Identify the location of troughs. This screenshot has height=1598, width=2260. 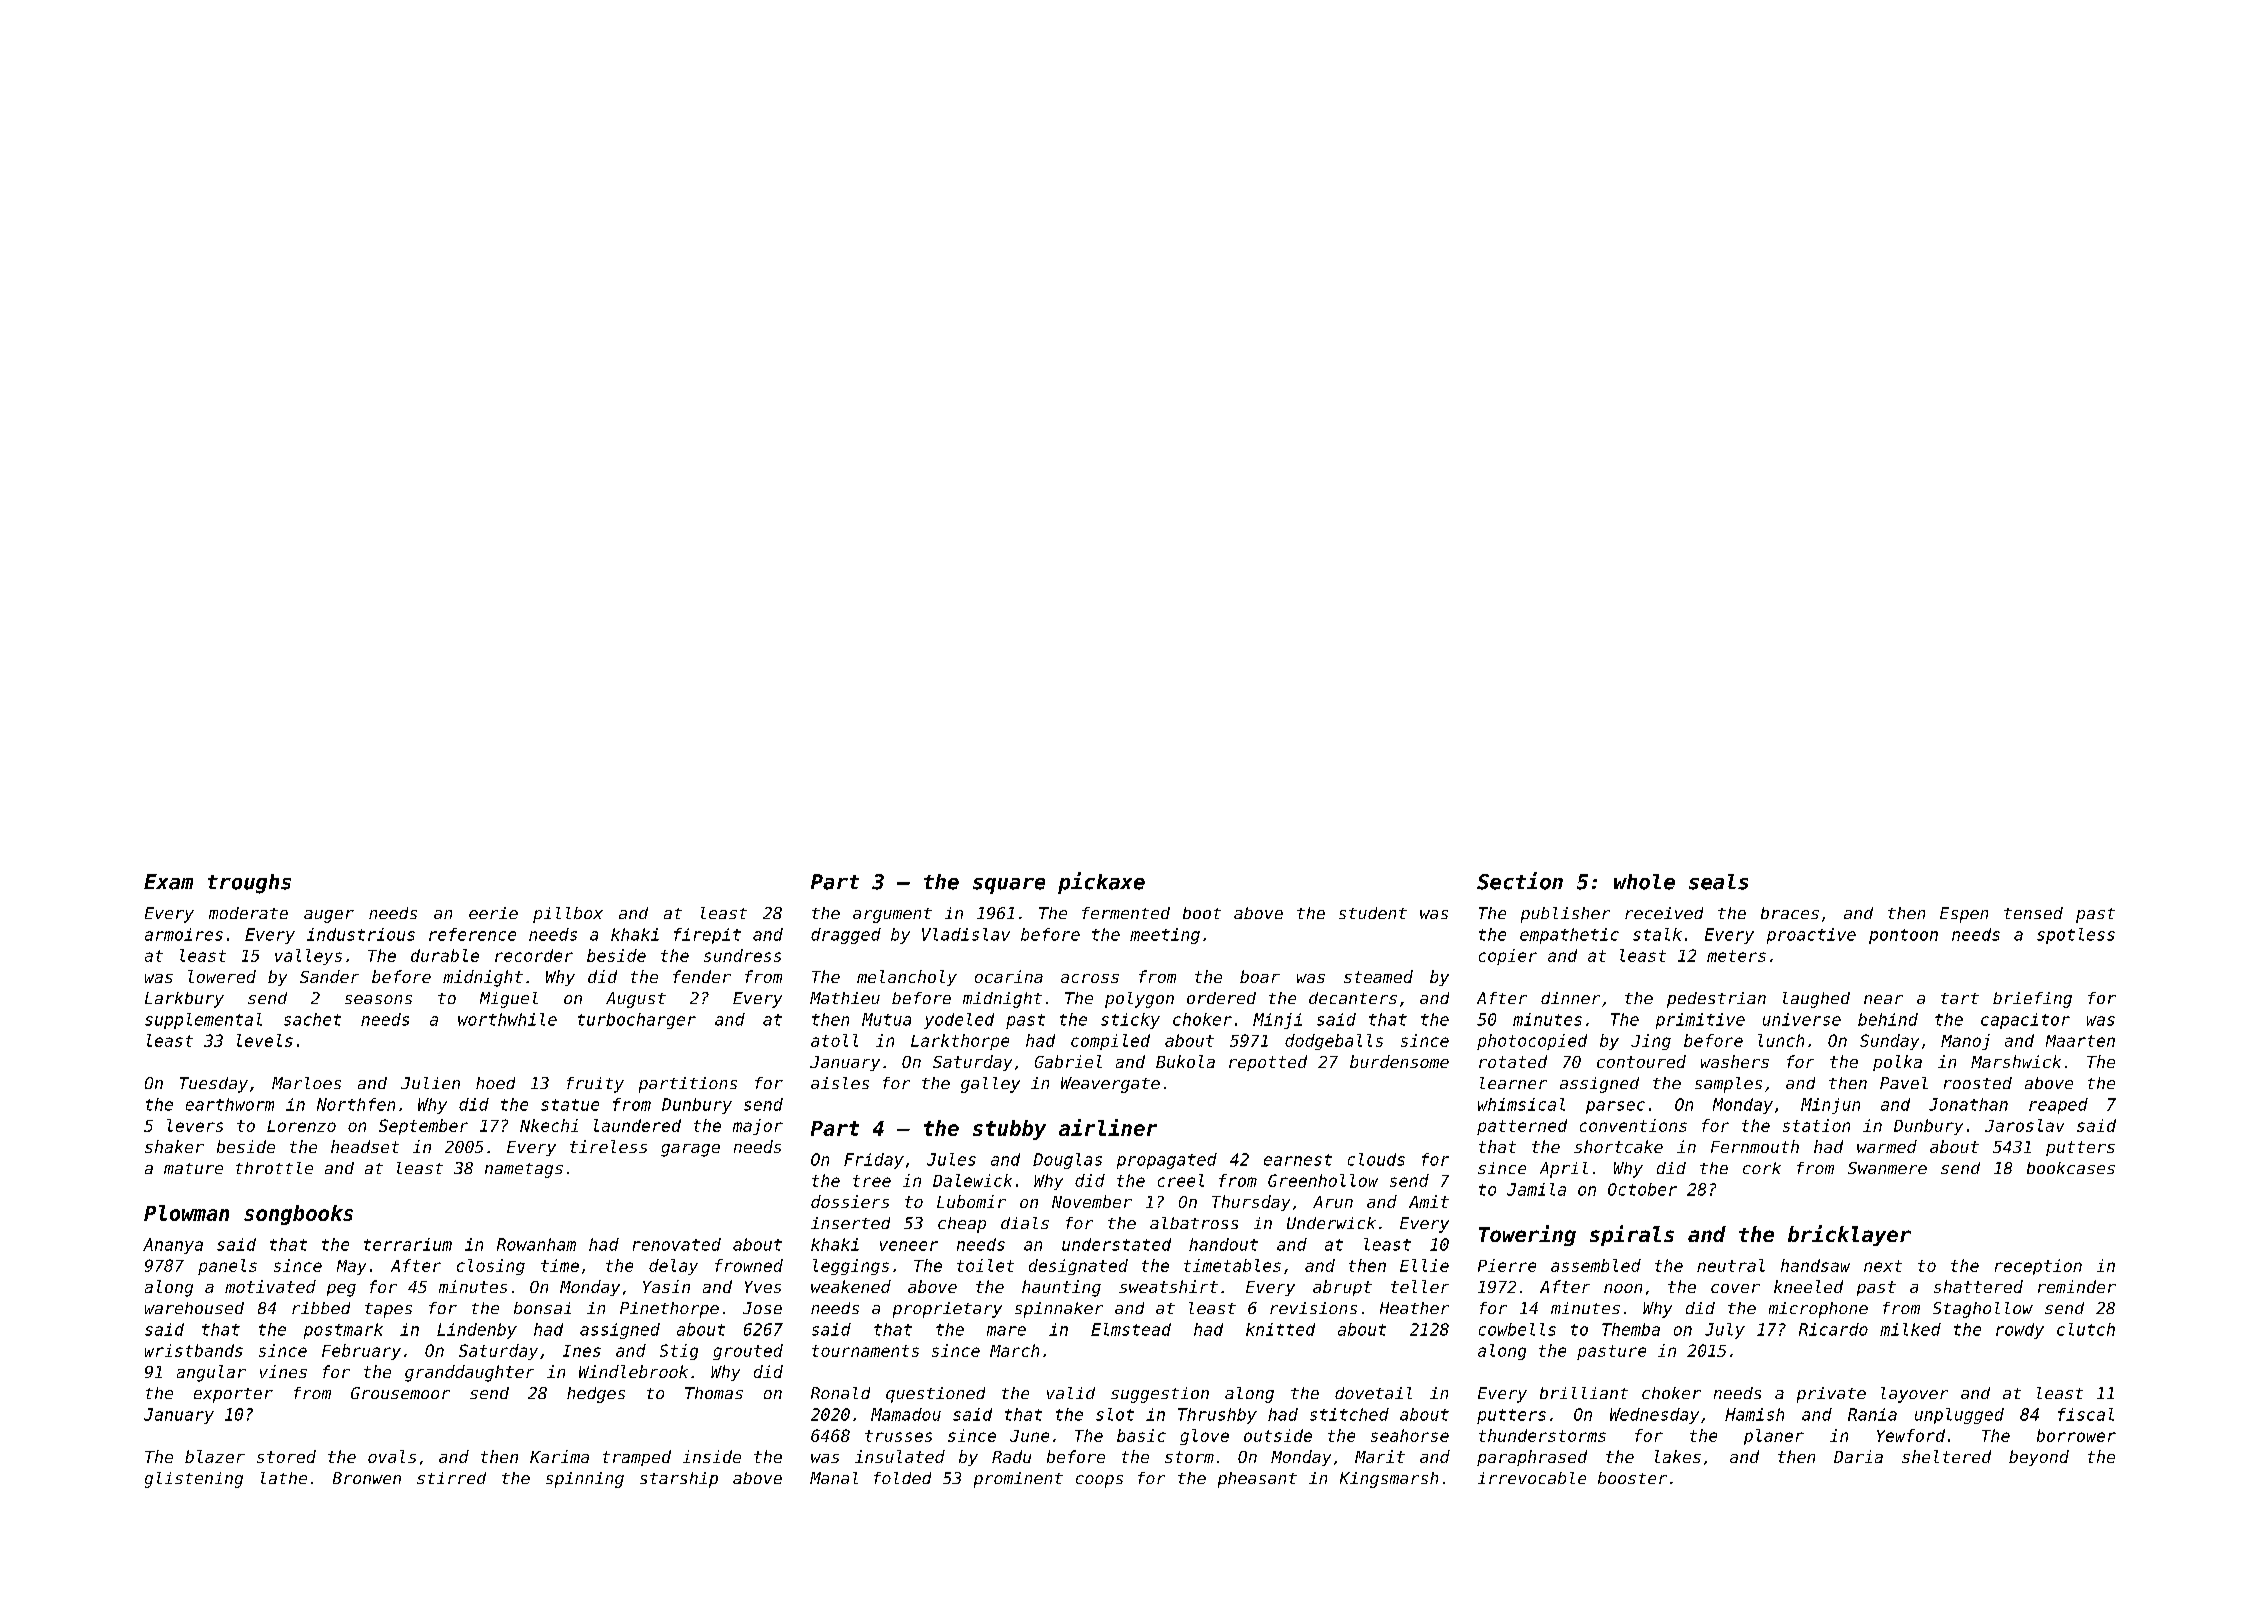
(249, 884).
